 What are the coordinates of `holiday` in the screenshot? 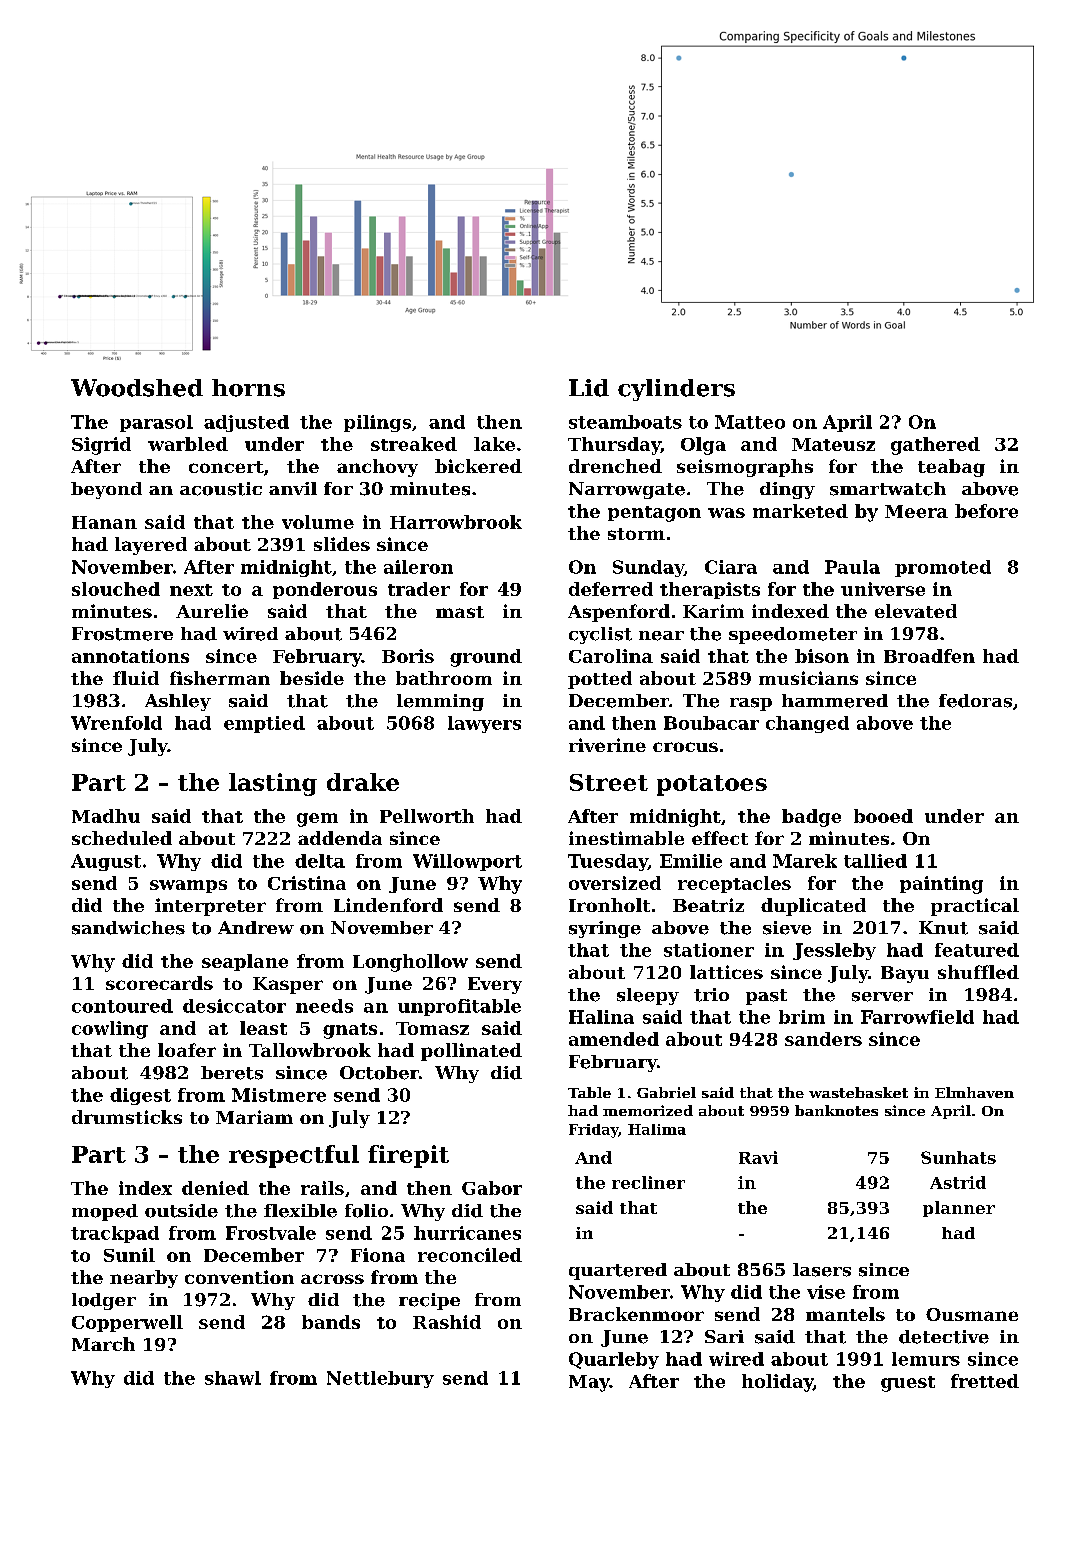 It's located at (777, 1383).
